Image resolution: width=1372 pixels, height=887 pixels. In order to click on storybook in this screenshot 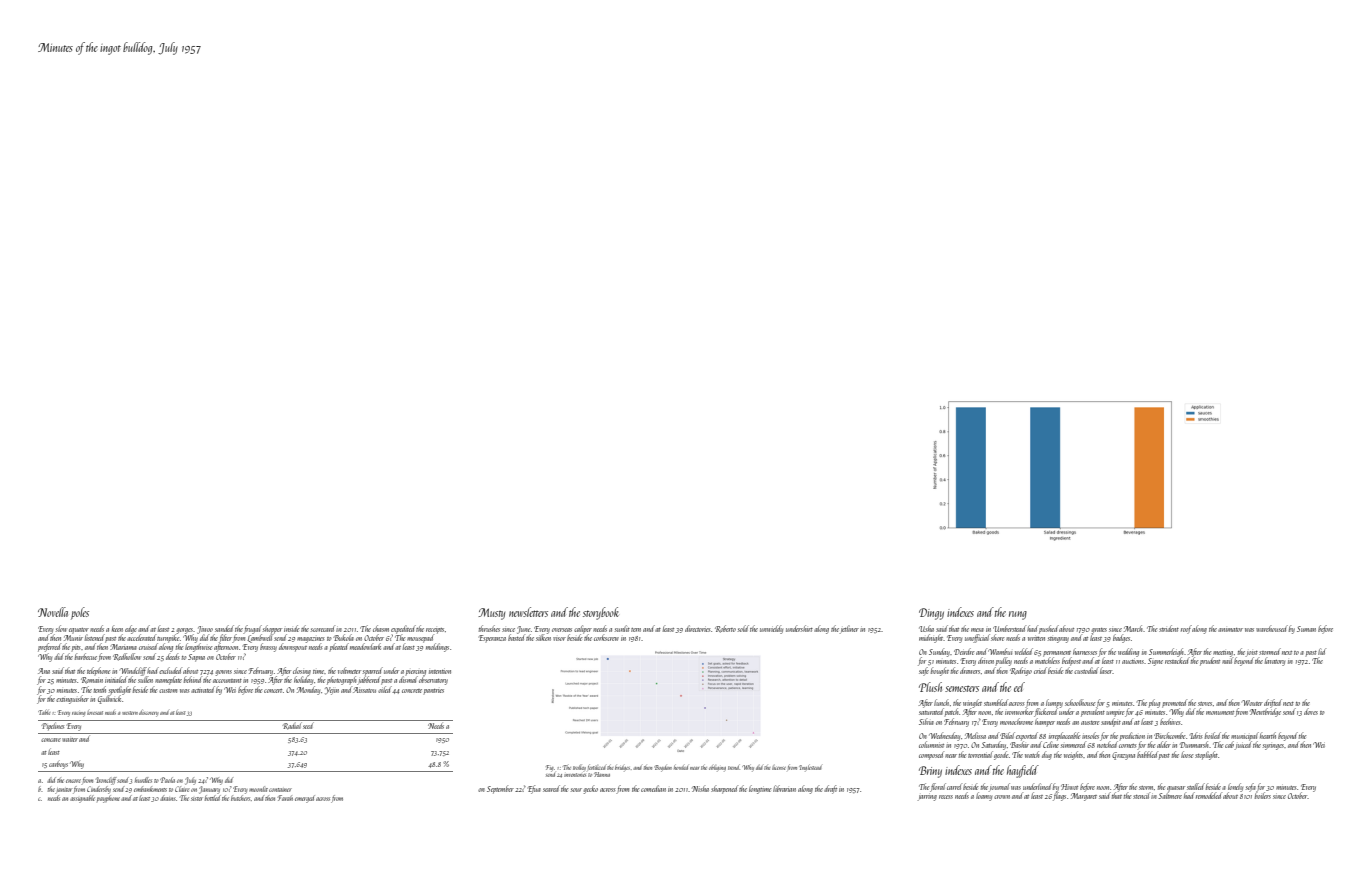, I will do `click(601, 613)`.
